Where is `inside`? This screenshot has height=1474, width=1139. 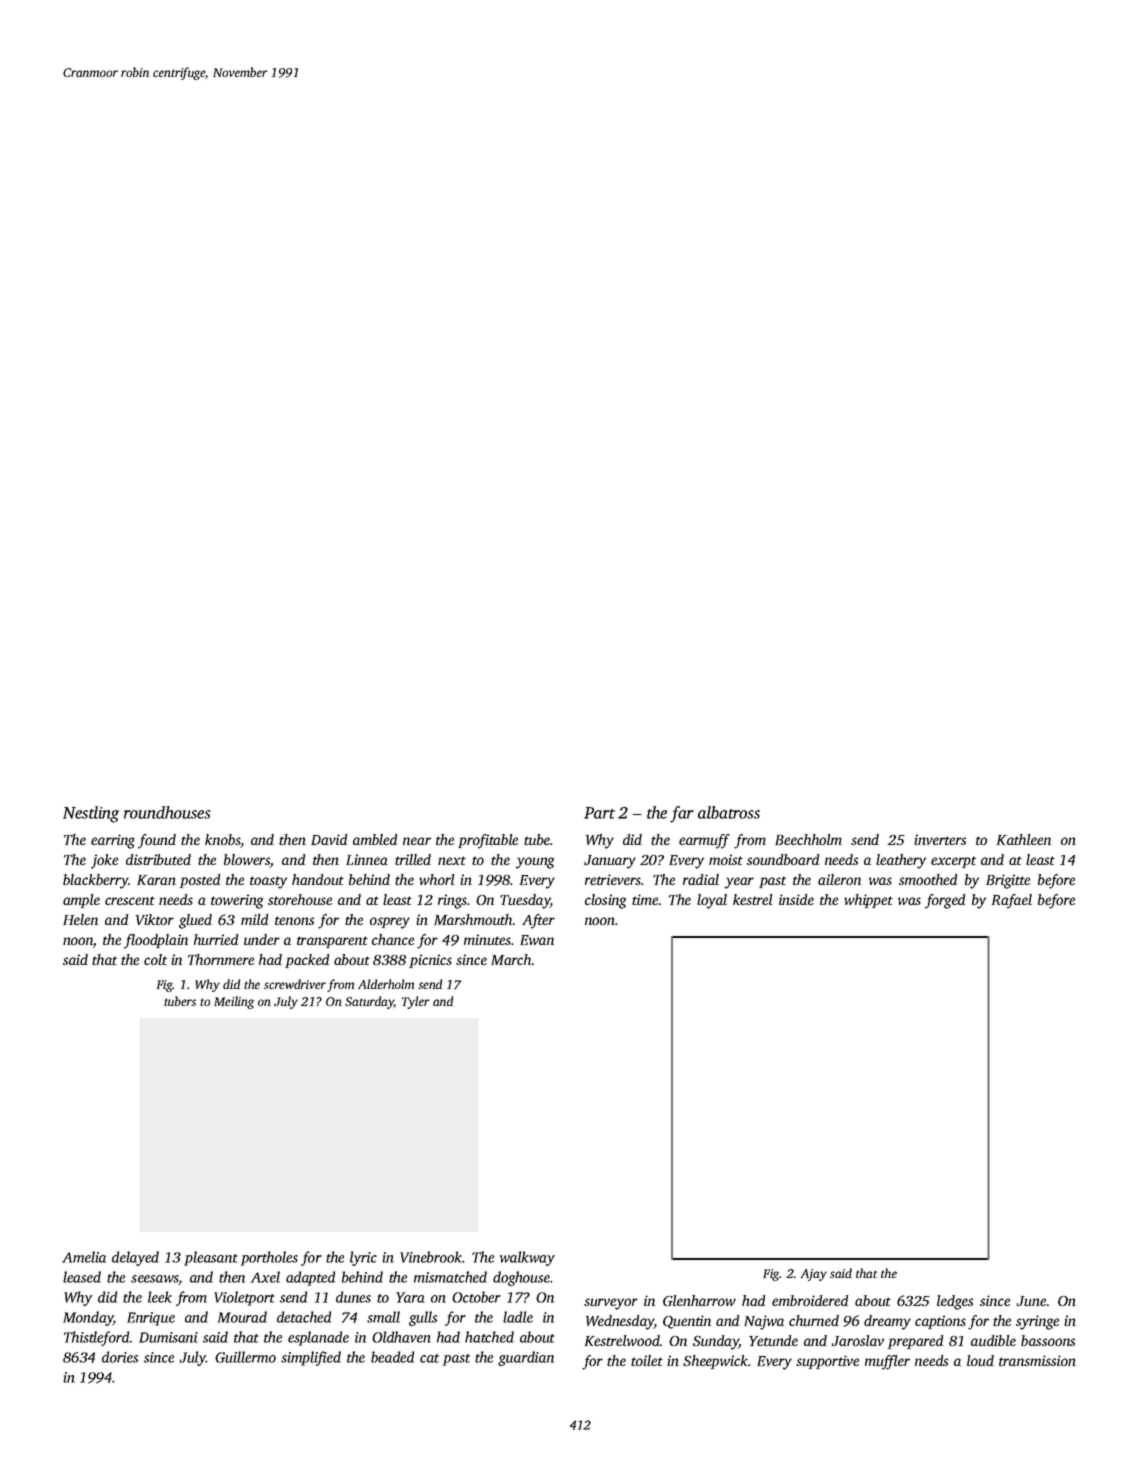
inside is located at coordinates (796, 899).
